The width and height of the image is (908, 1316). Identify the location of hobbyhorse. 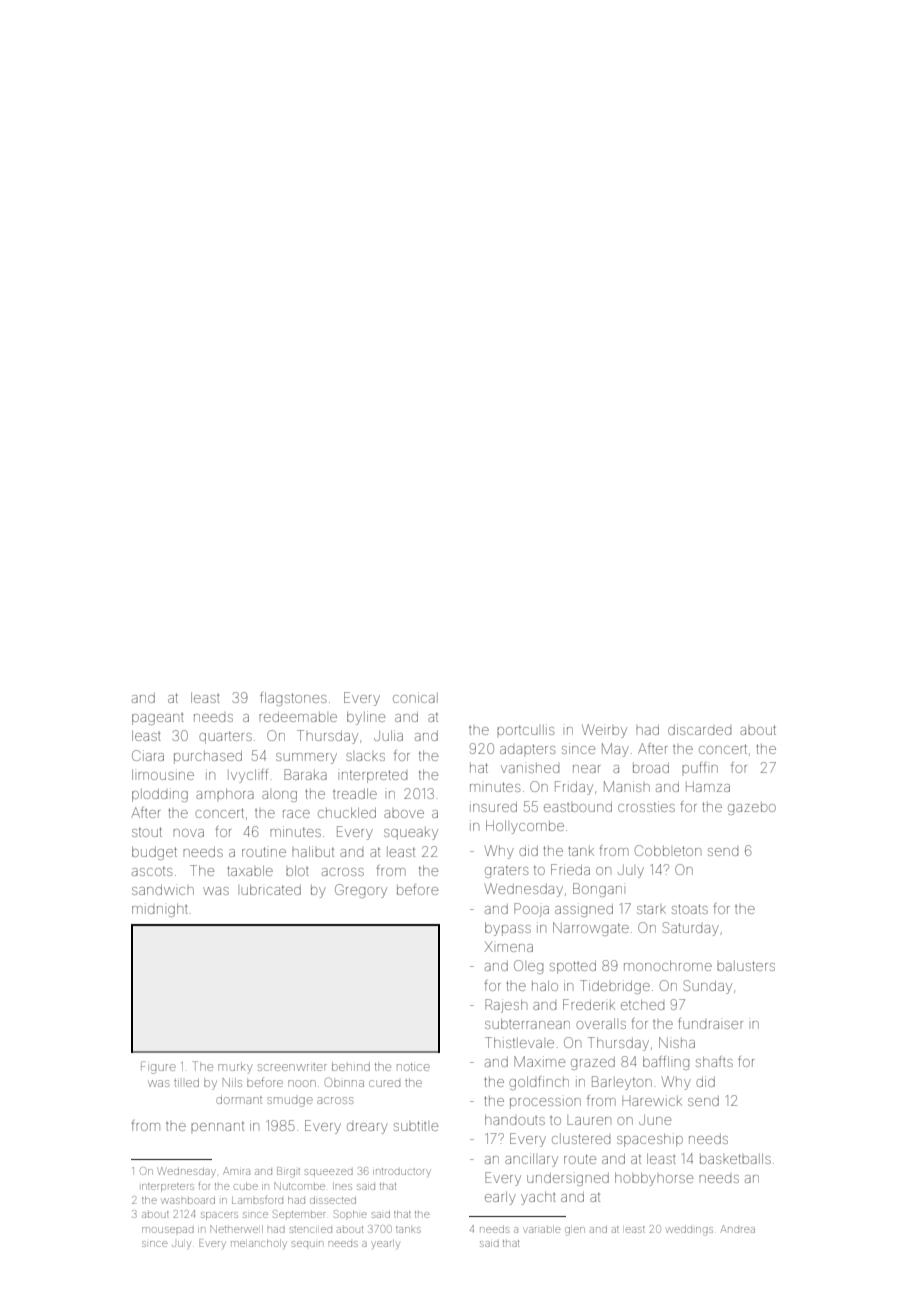
(654, 1179).
